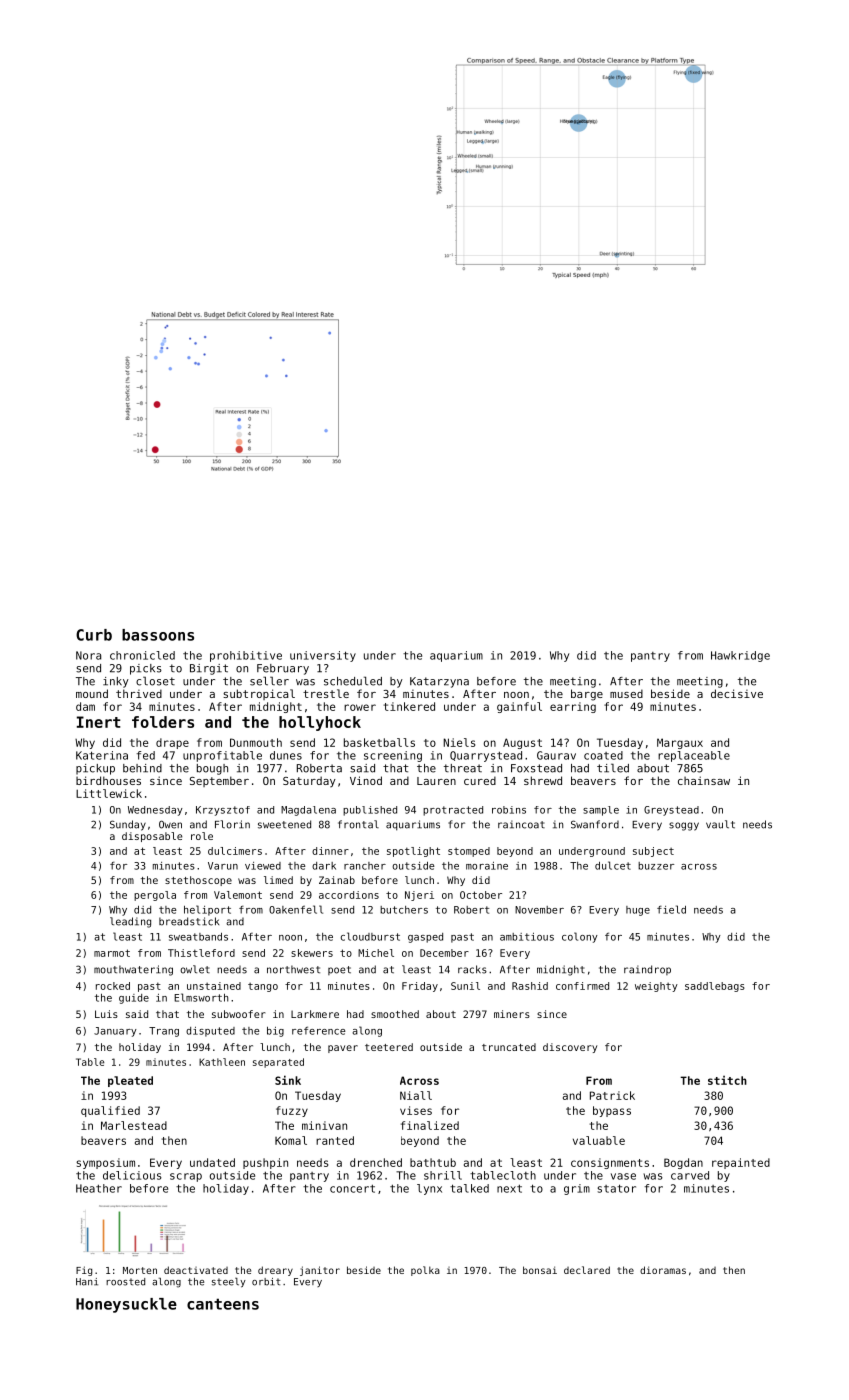  Describe the element at coordinates (222, 1062) in the screenshot. I see `Kathleen` at that location.
